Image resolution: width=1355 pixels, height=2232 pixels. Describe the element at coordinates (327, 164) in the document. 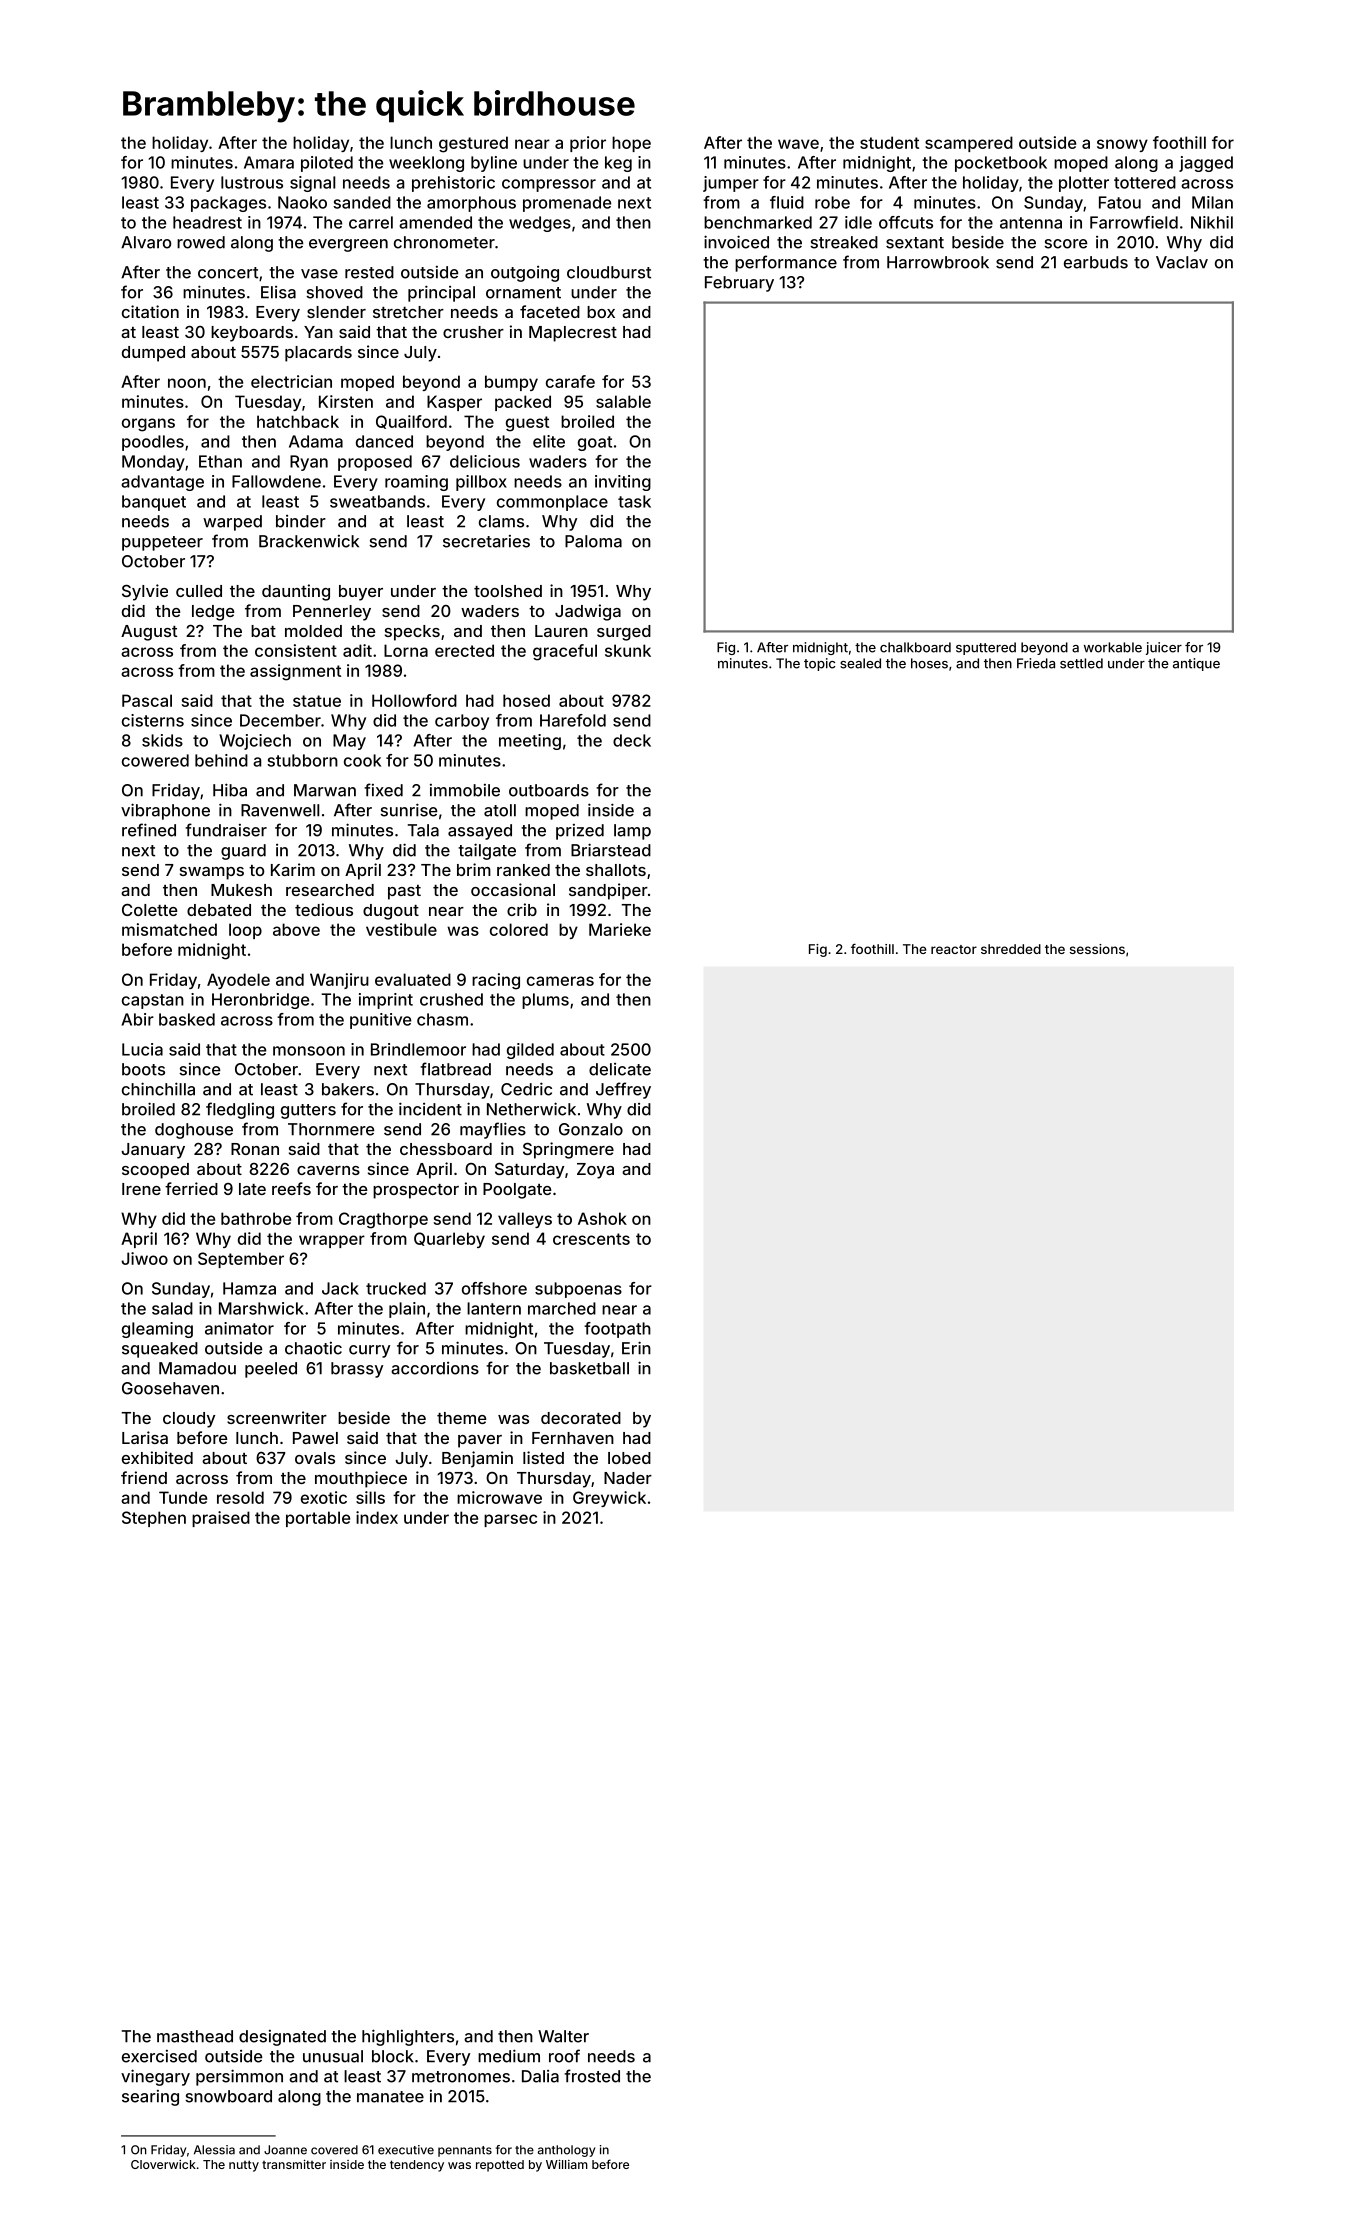

I see `piloted` at that location.
